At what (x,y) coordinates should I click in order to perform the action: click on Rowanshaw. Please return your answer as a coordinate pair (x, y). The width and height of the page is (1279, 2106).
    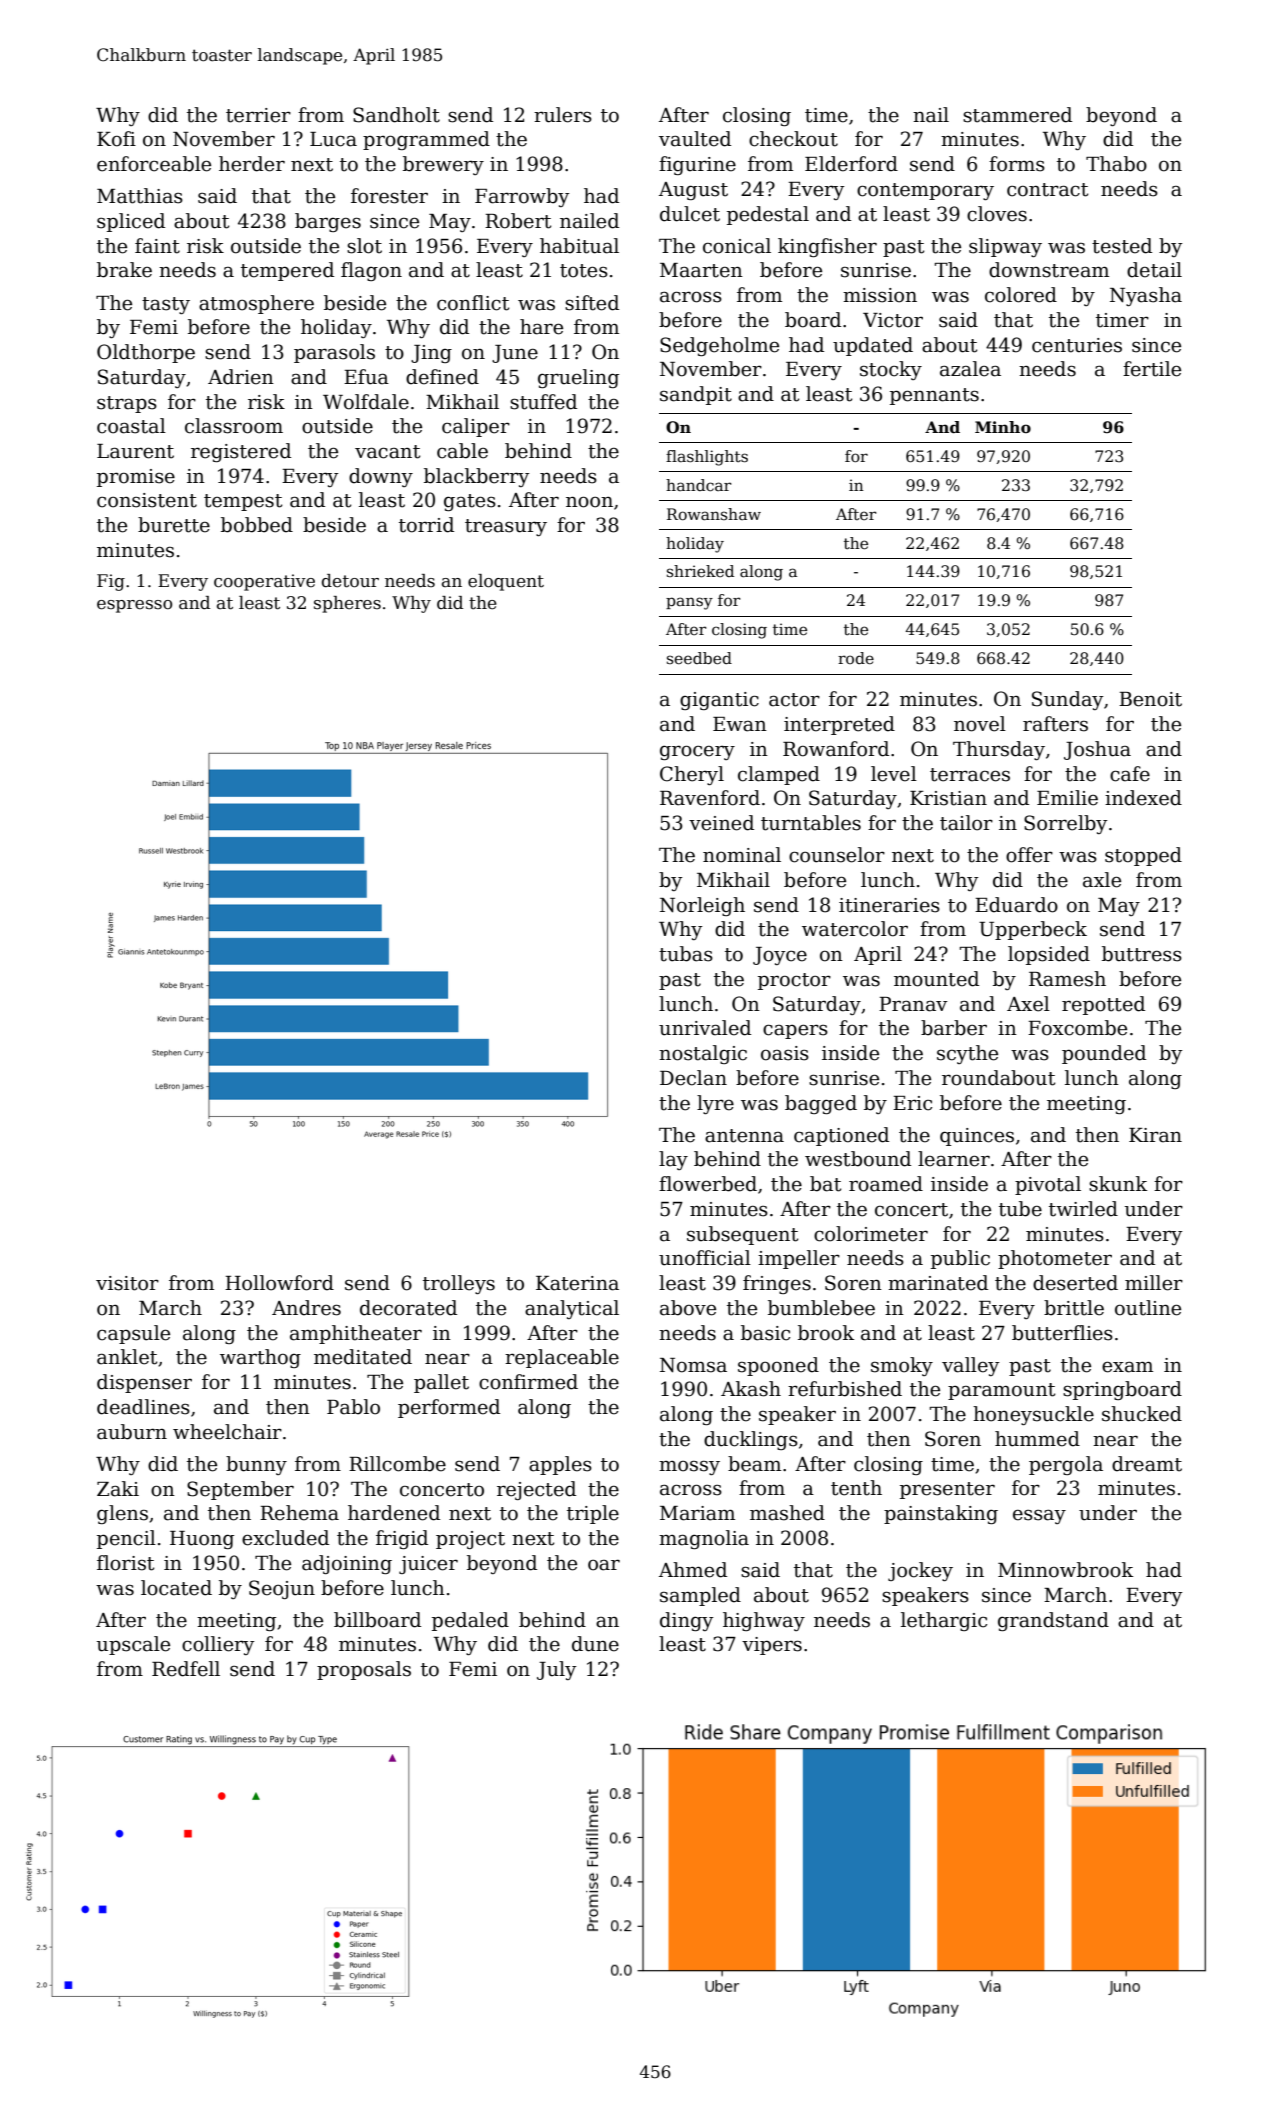
    Looking at the image, I should click on (714, 514).
